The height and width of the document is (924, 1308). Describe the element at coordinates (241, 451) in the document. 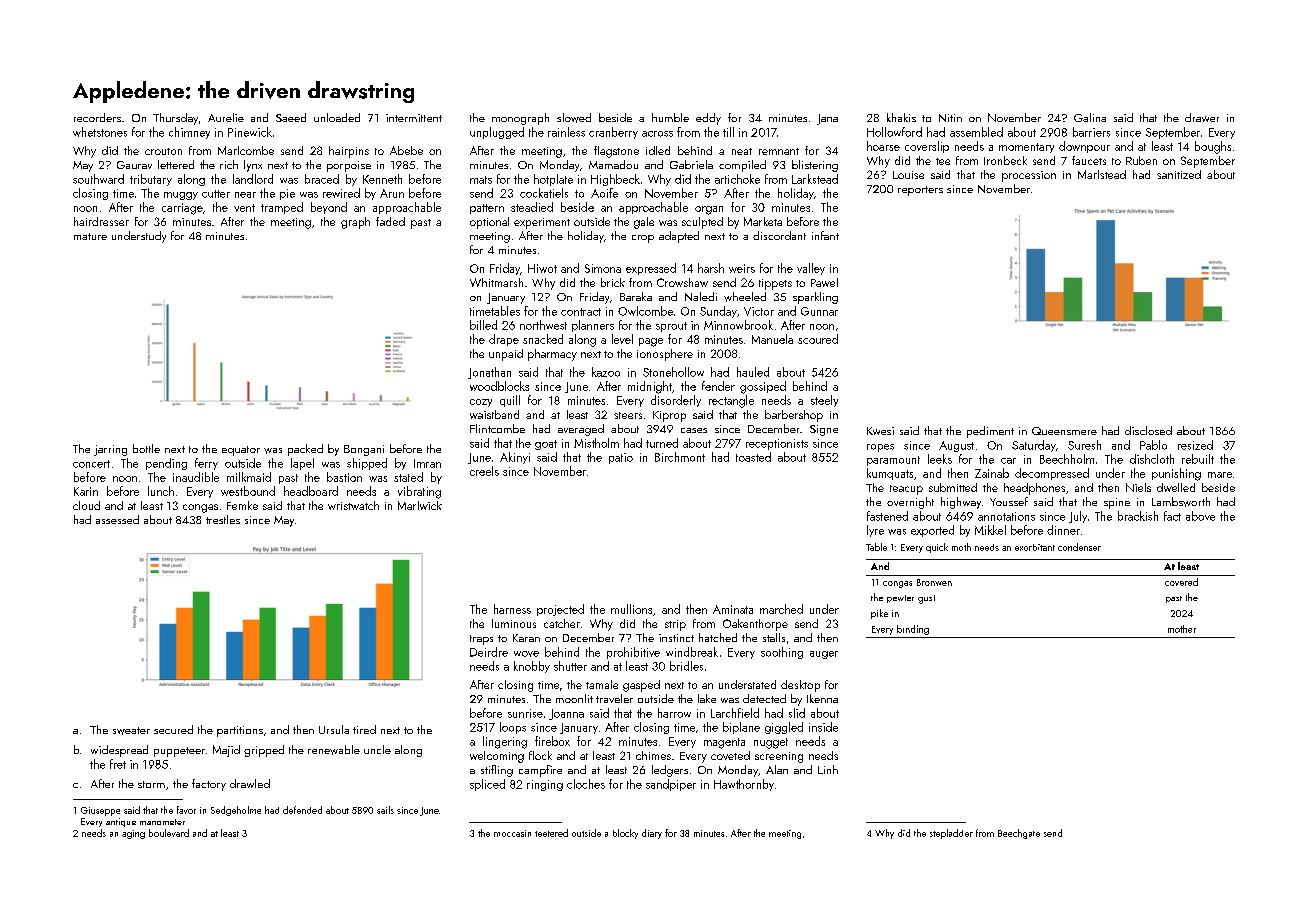

I see `equator` at that location.
